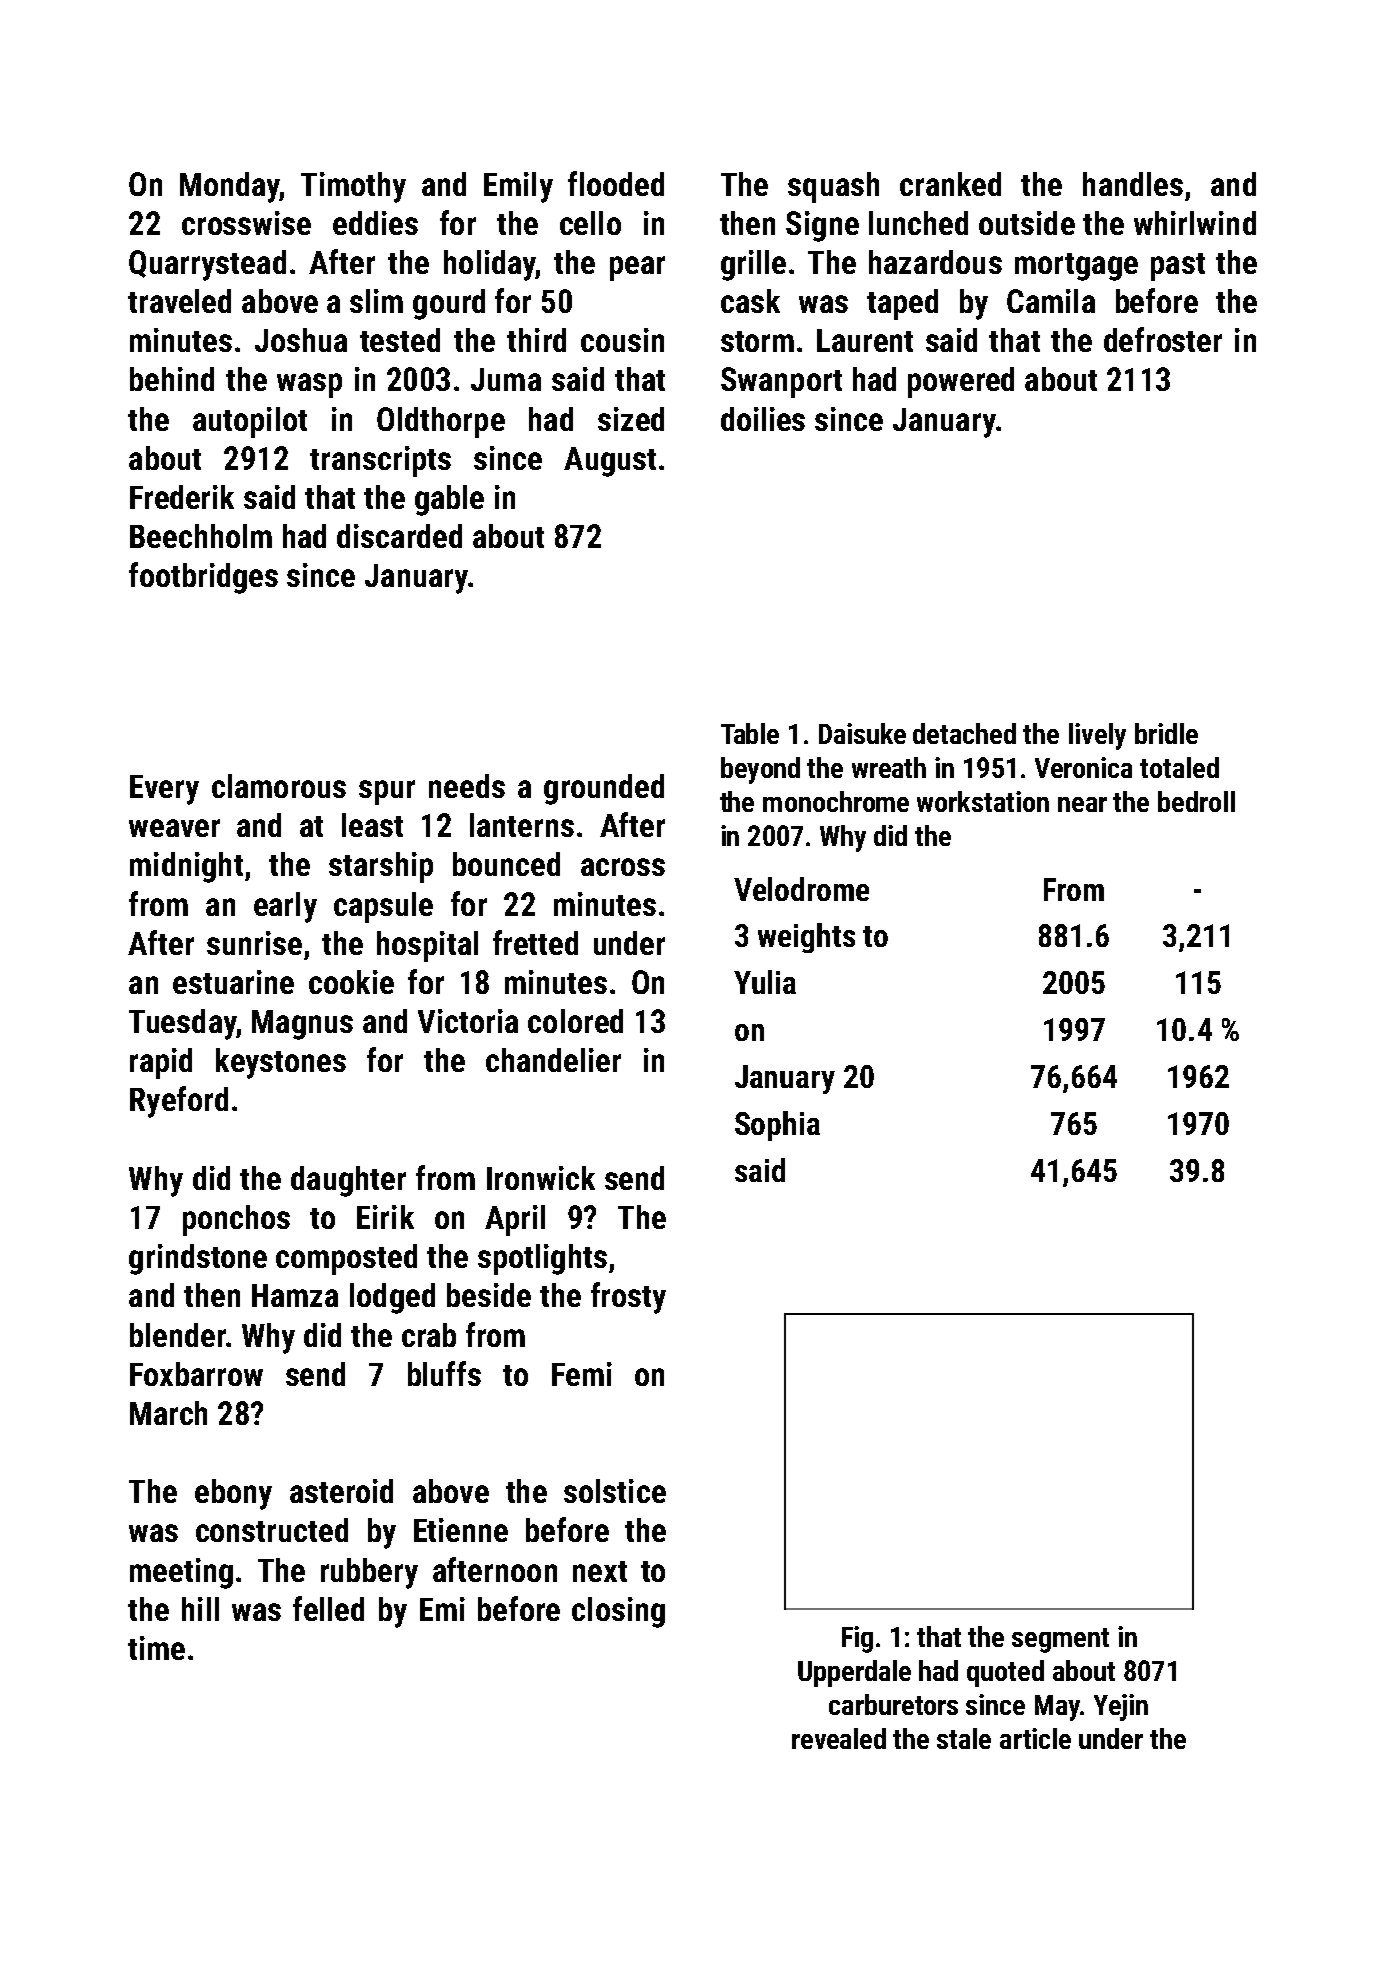 This page has width=1386, height=1969. I want to click on Magnus, so click(302, 1025).
